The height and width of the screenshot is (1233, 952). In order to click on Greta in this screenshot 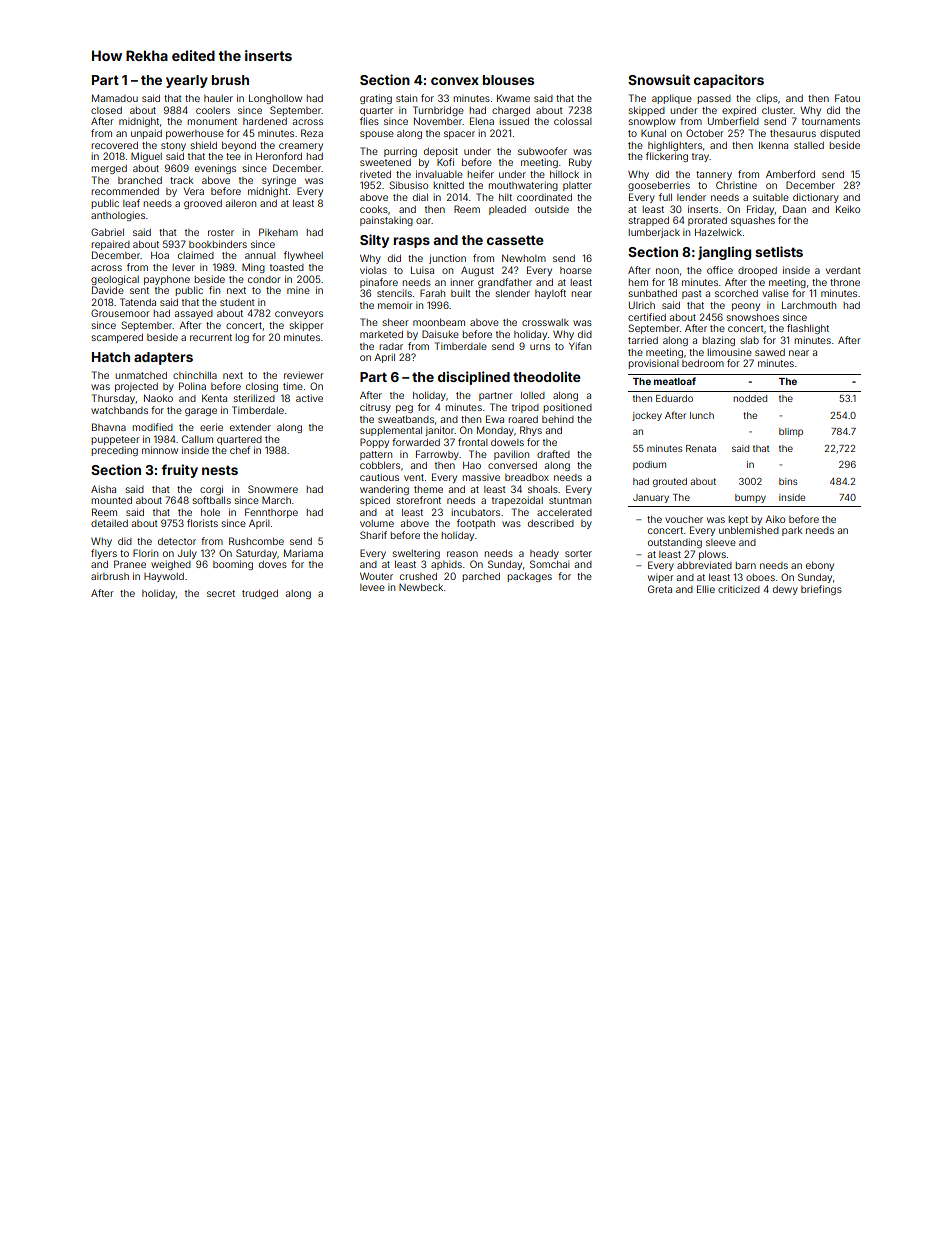, I will do `click(660, 589)`.
